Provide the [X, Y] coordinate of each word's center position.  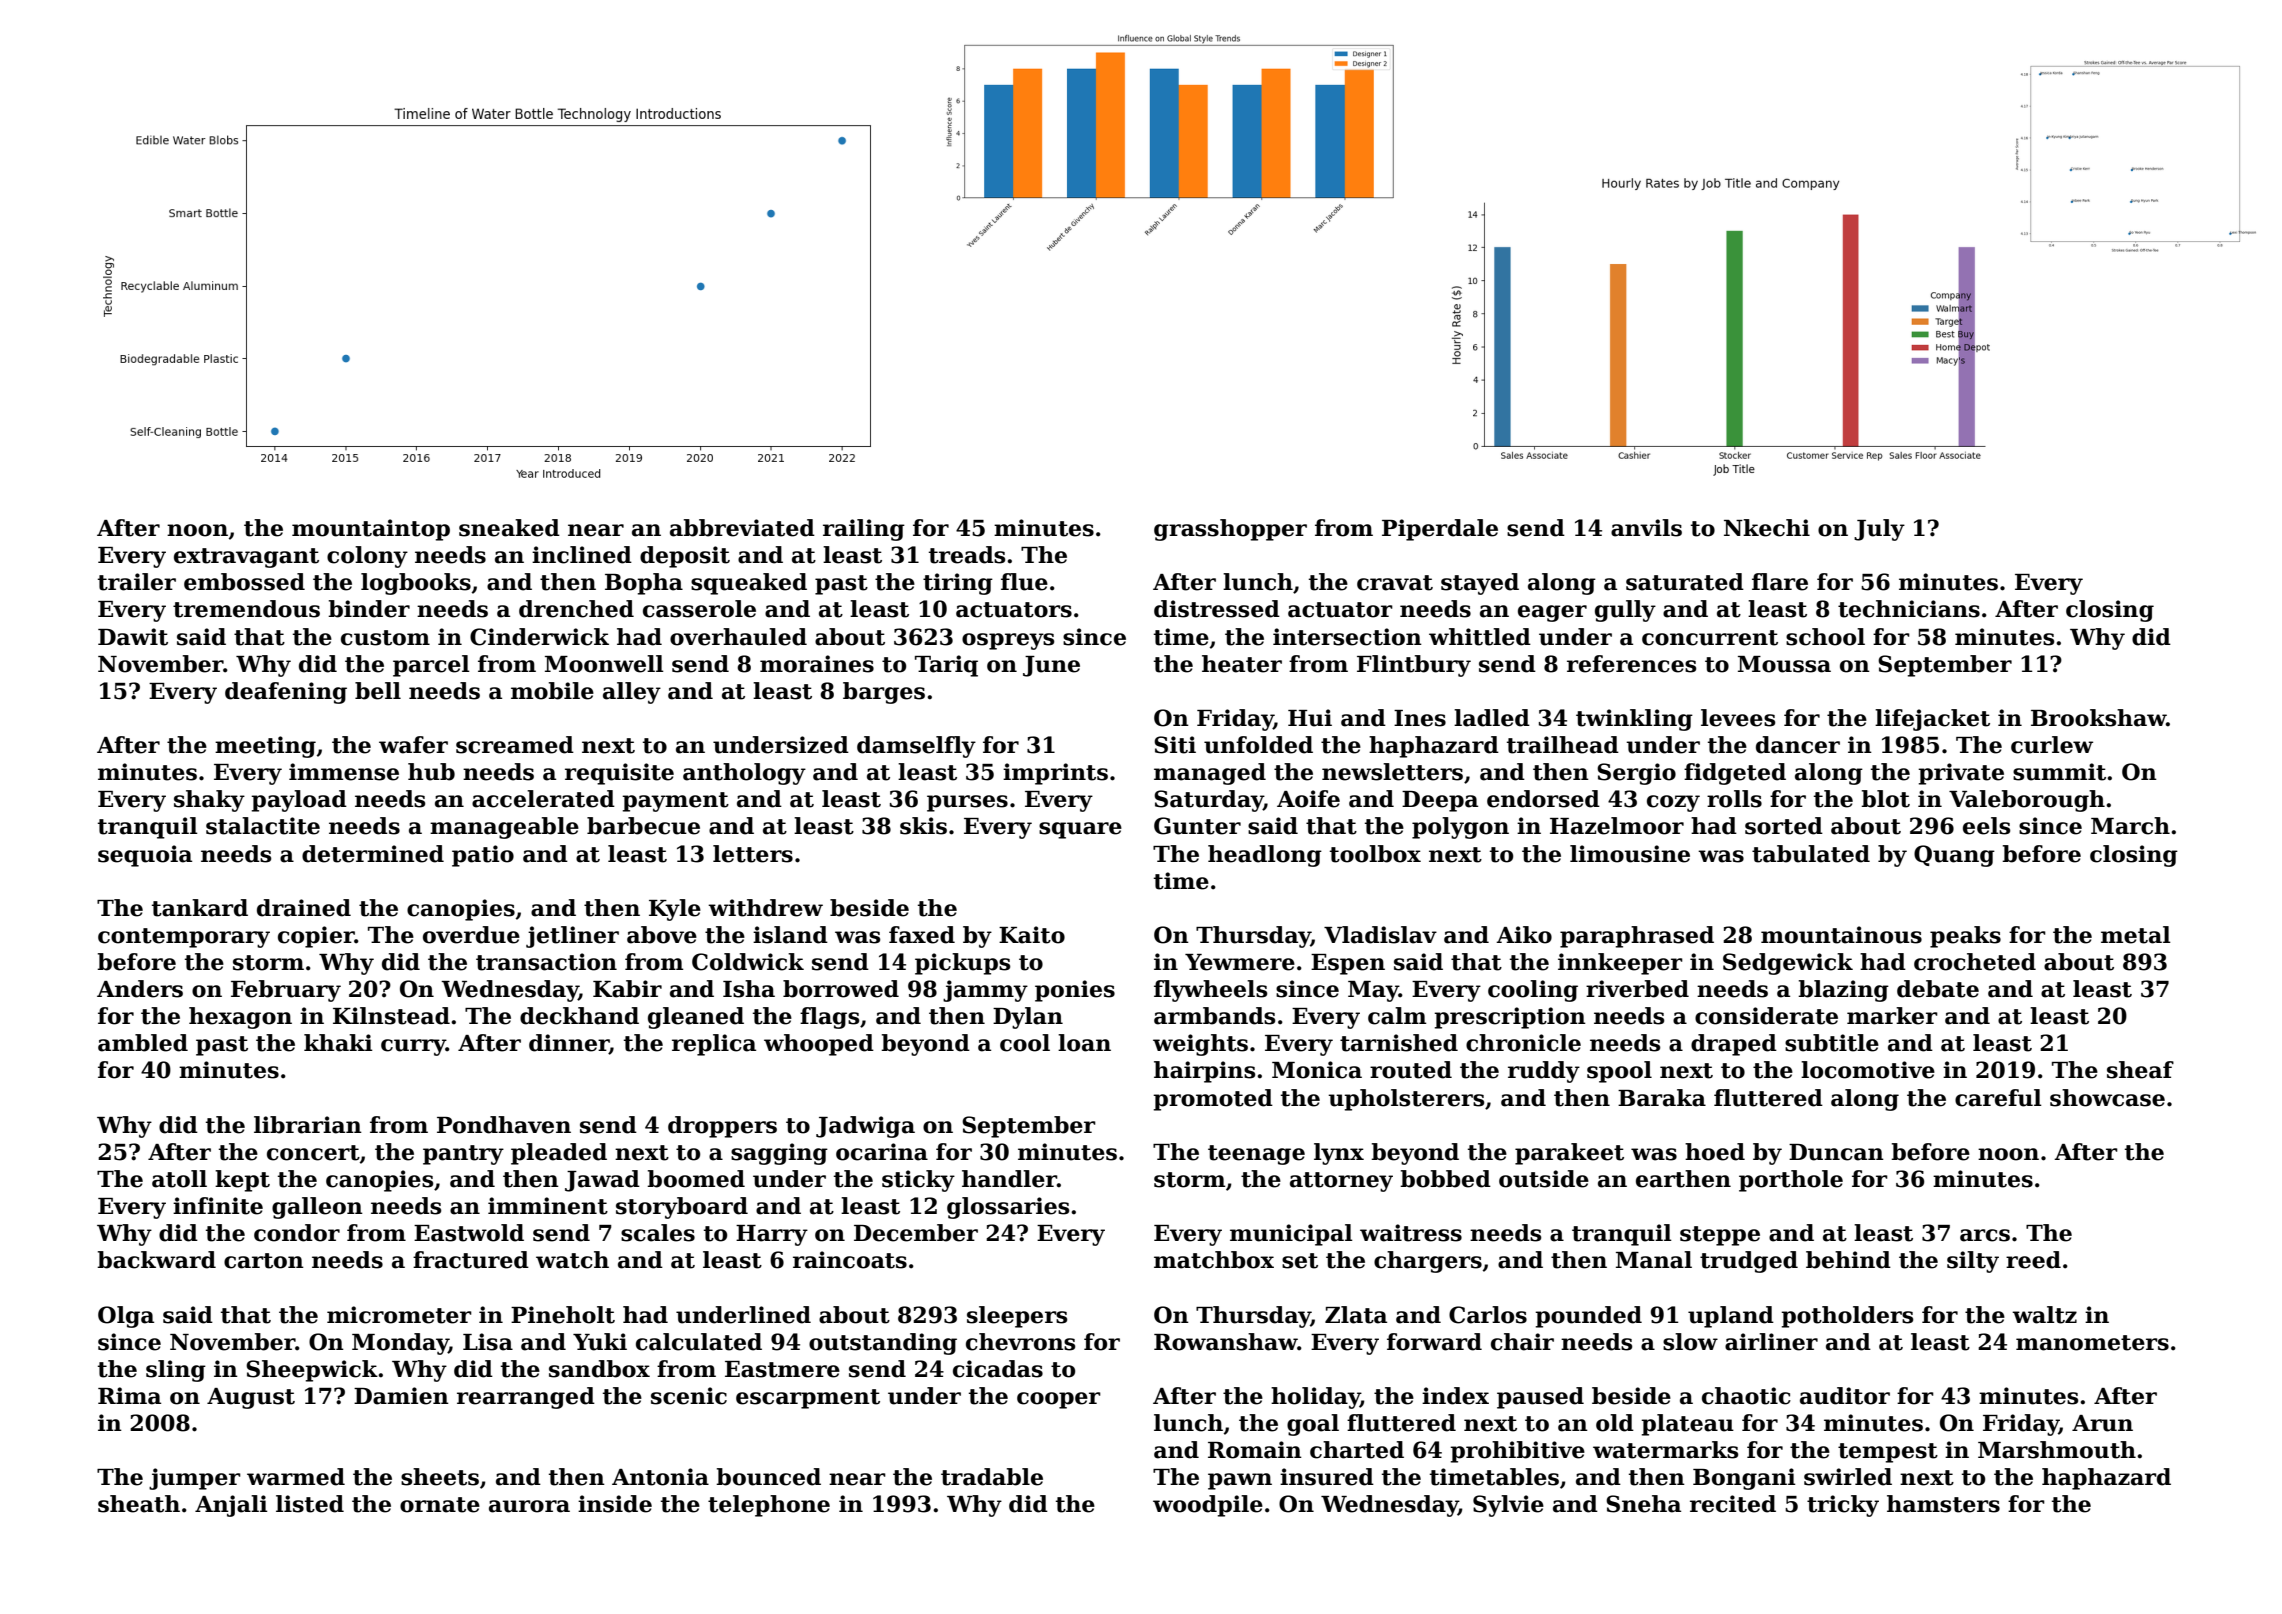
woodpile [1208, 1506]
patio [483, 856]
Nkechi [1767, 528]
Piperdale [1440, 530]
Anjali [231, 1506]
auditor [1845, 1396]
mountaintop [371, 530]
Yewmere [1240, 962]
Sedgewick [1788, 964]
